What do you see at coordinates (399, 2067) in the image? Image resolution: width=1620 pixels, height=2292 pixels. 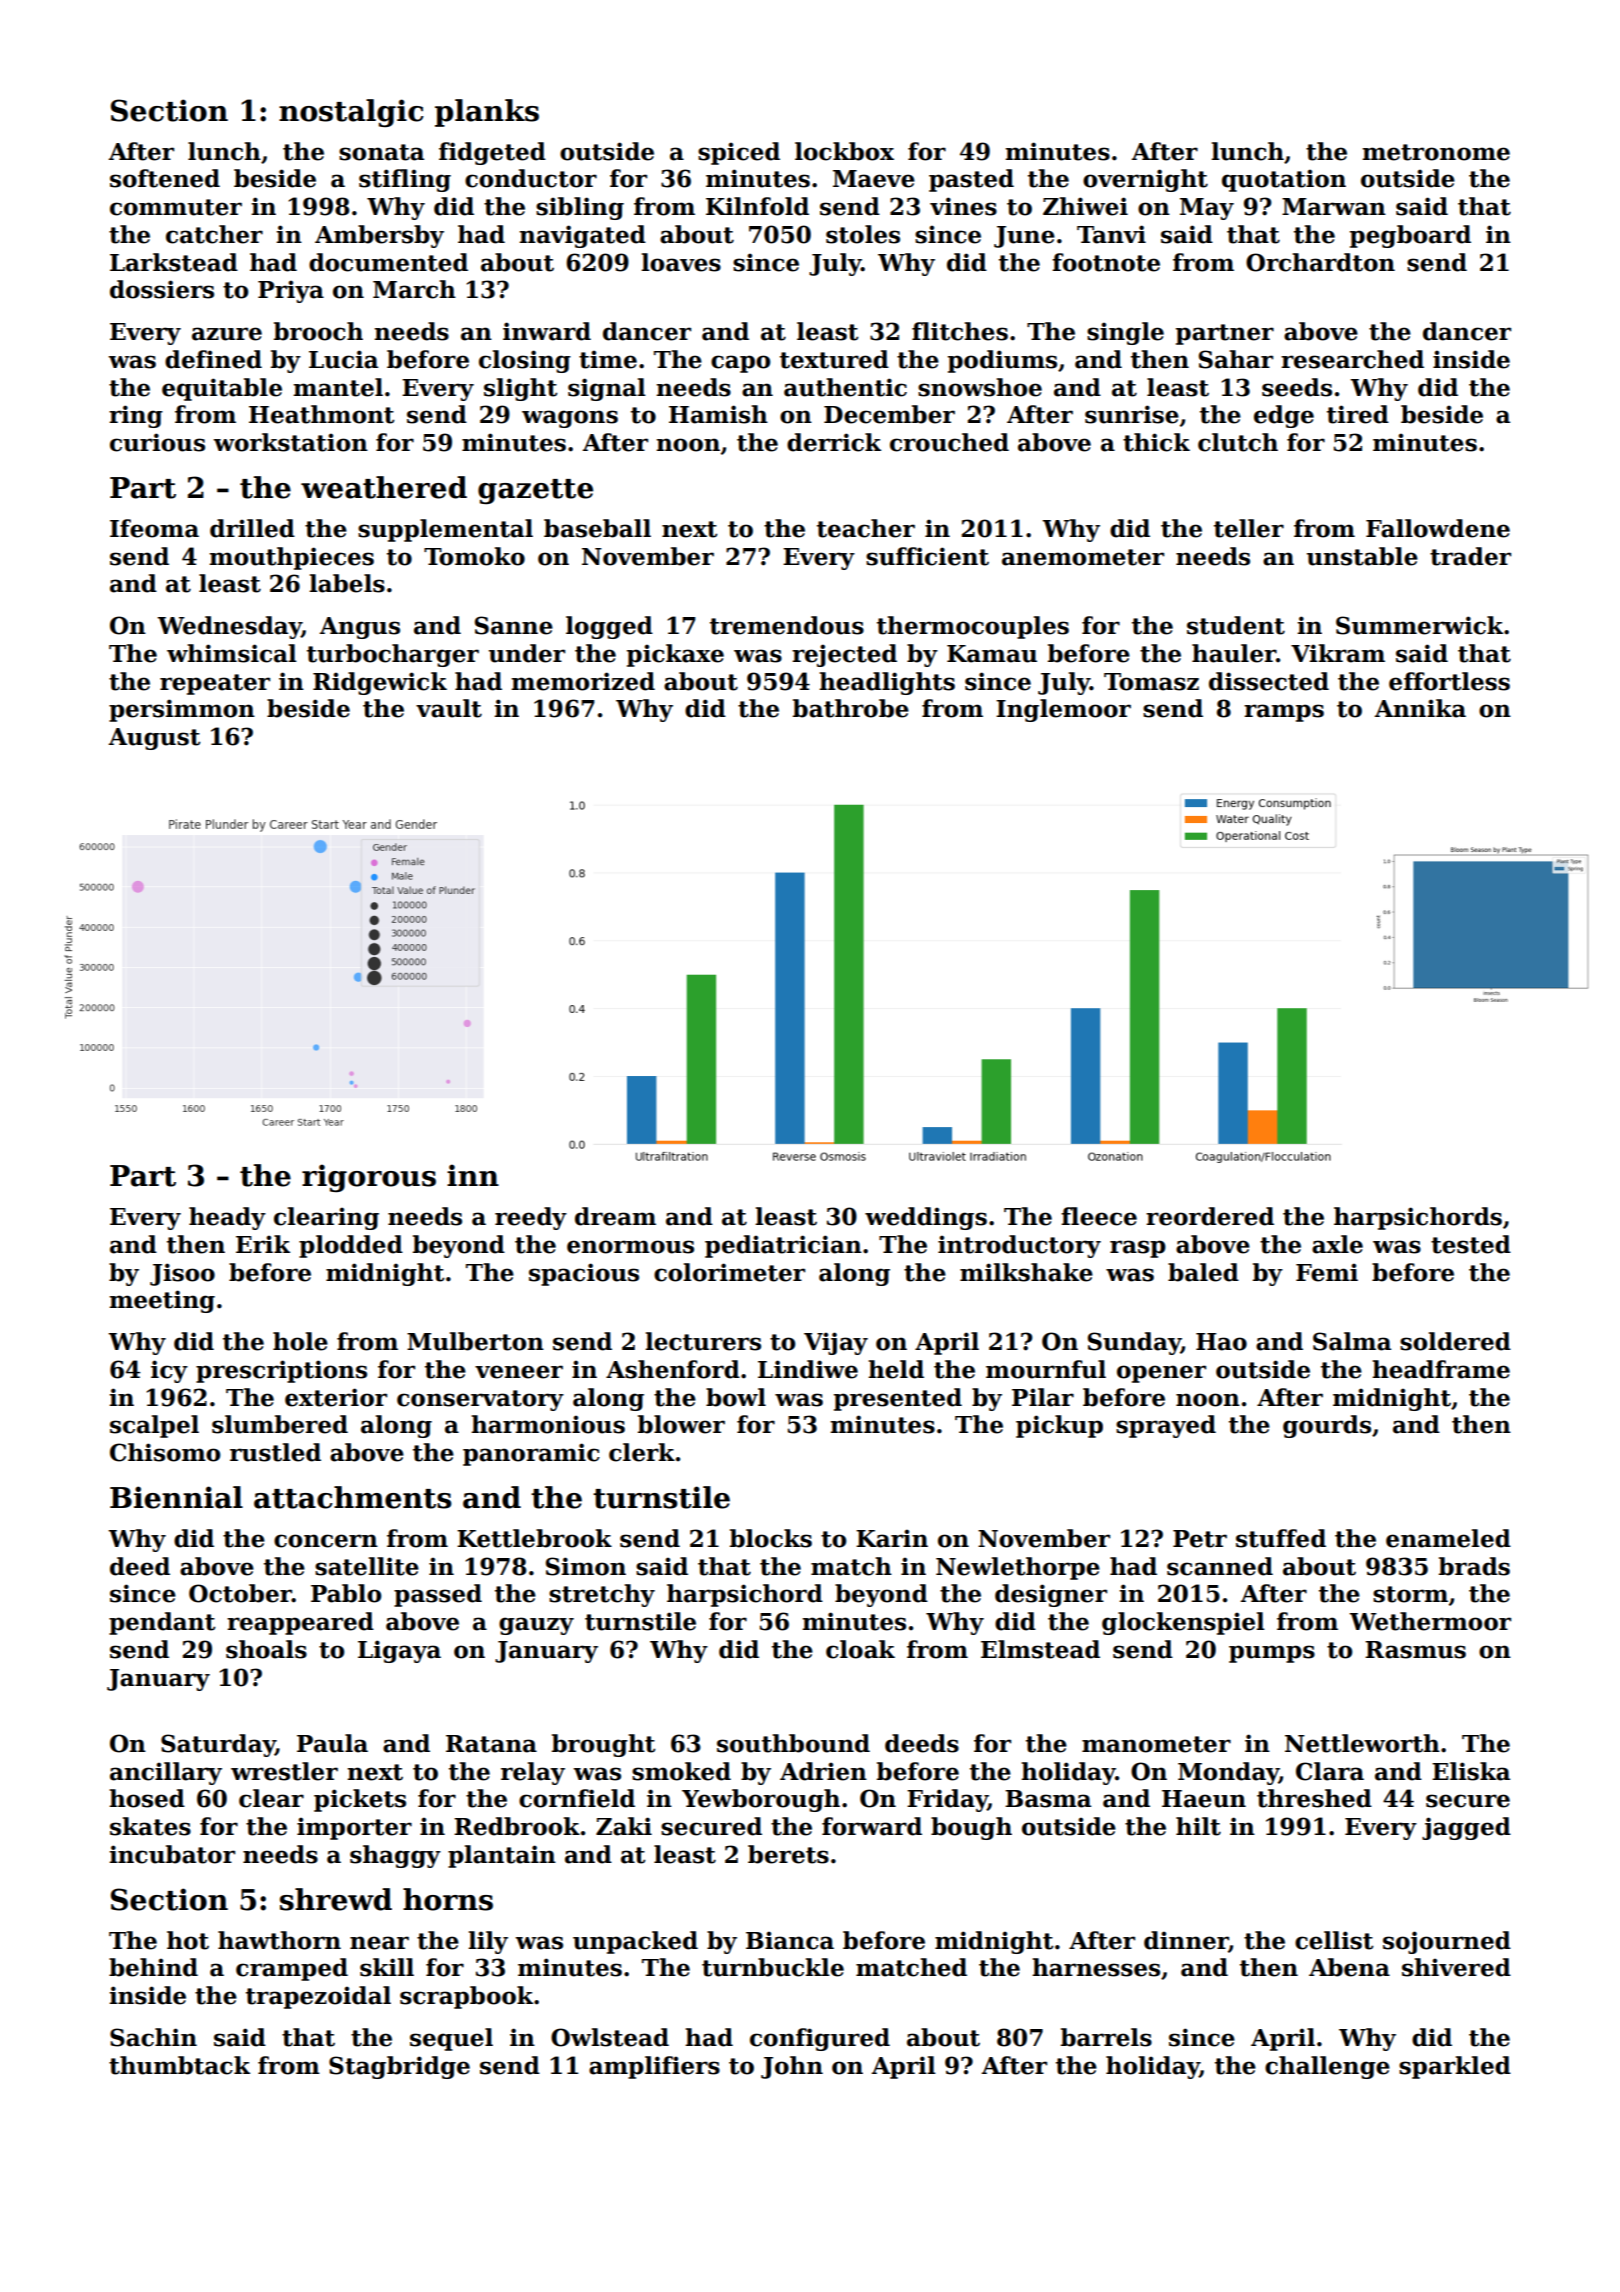 I see `Stagbridge` at bounding box center [399, 2067].
